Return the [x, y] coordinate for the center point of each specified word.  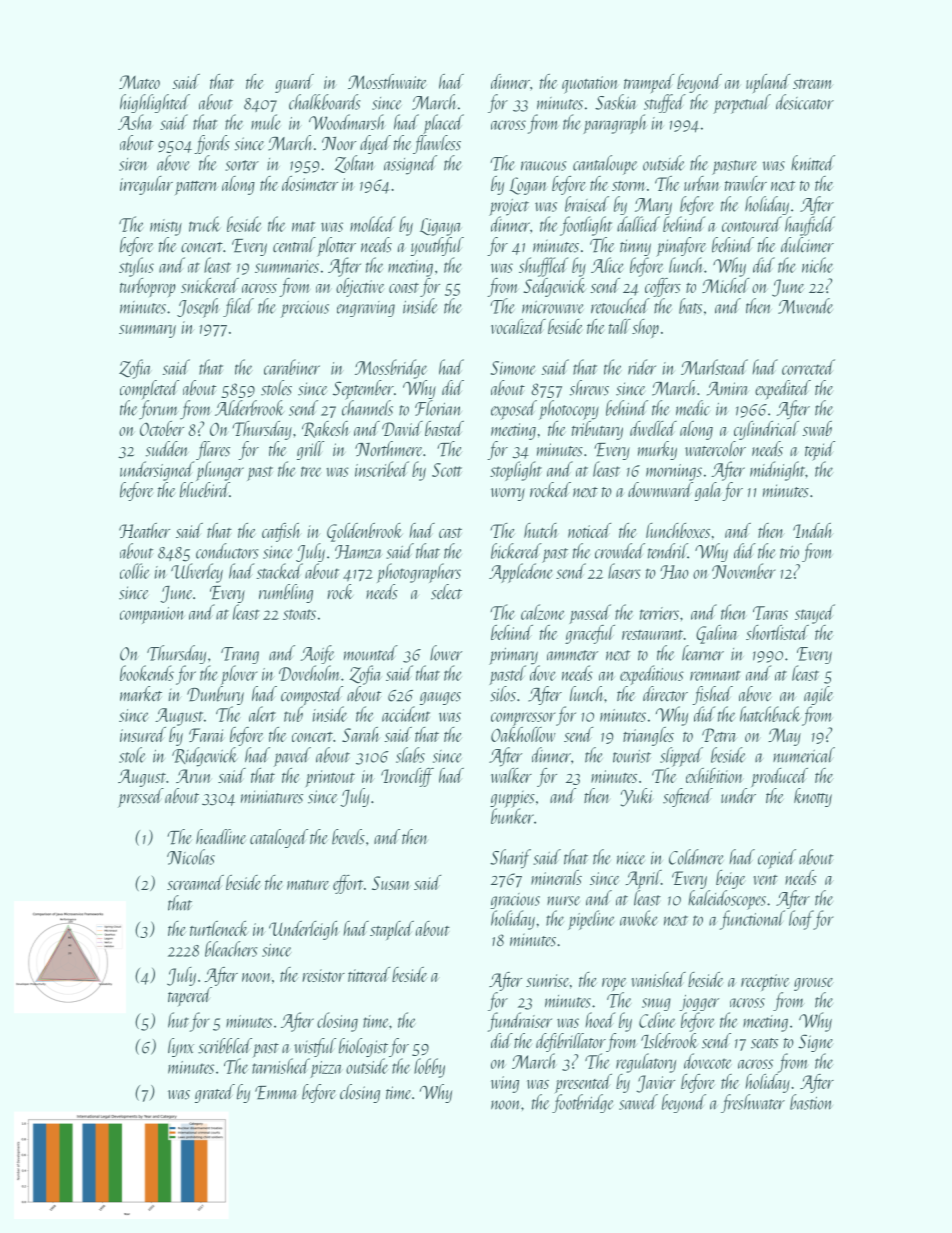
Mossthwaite [387, 81]
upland [768, 84]
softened [688, 797]
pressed [141, 798]
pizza [326, 1069]
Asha [135, 122]
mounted [371, 653]
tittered [369, 974]
